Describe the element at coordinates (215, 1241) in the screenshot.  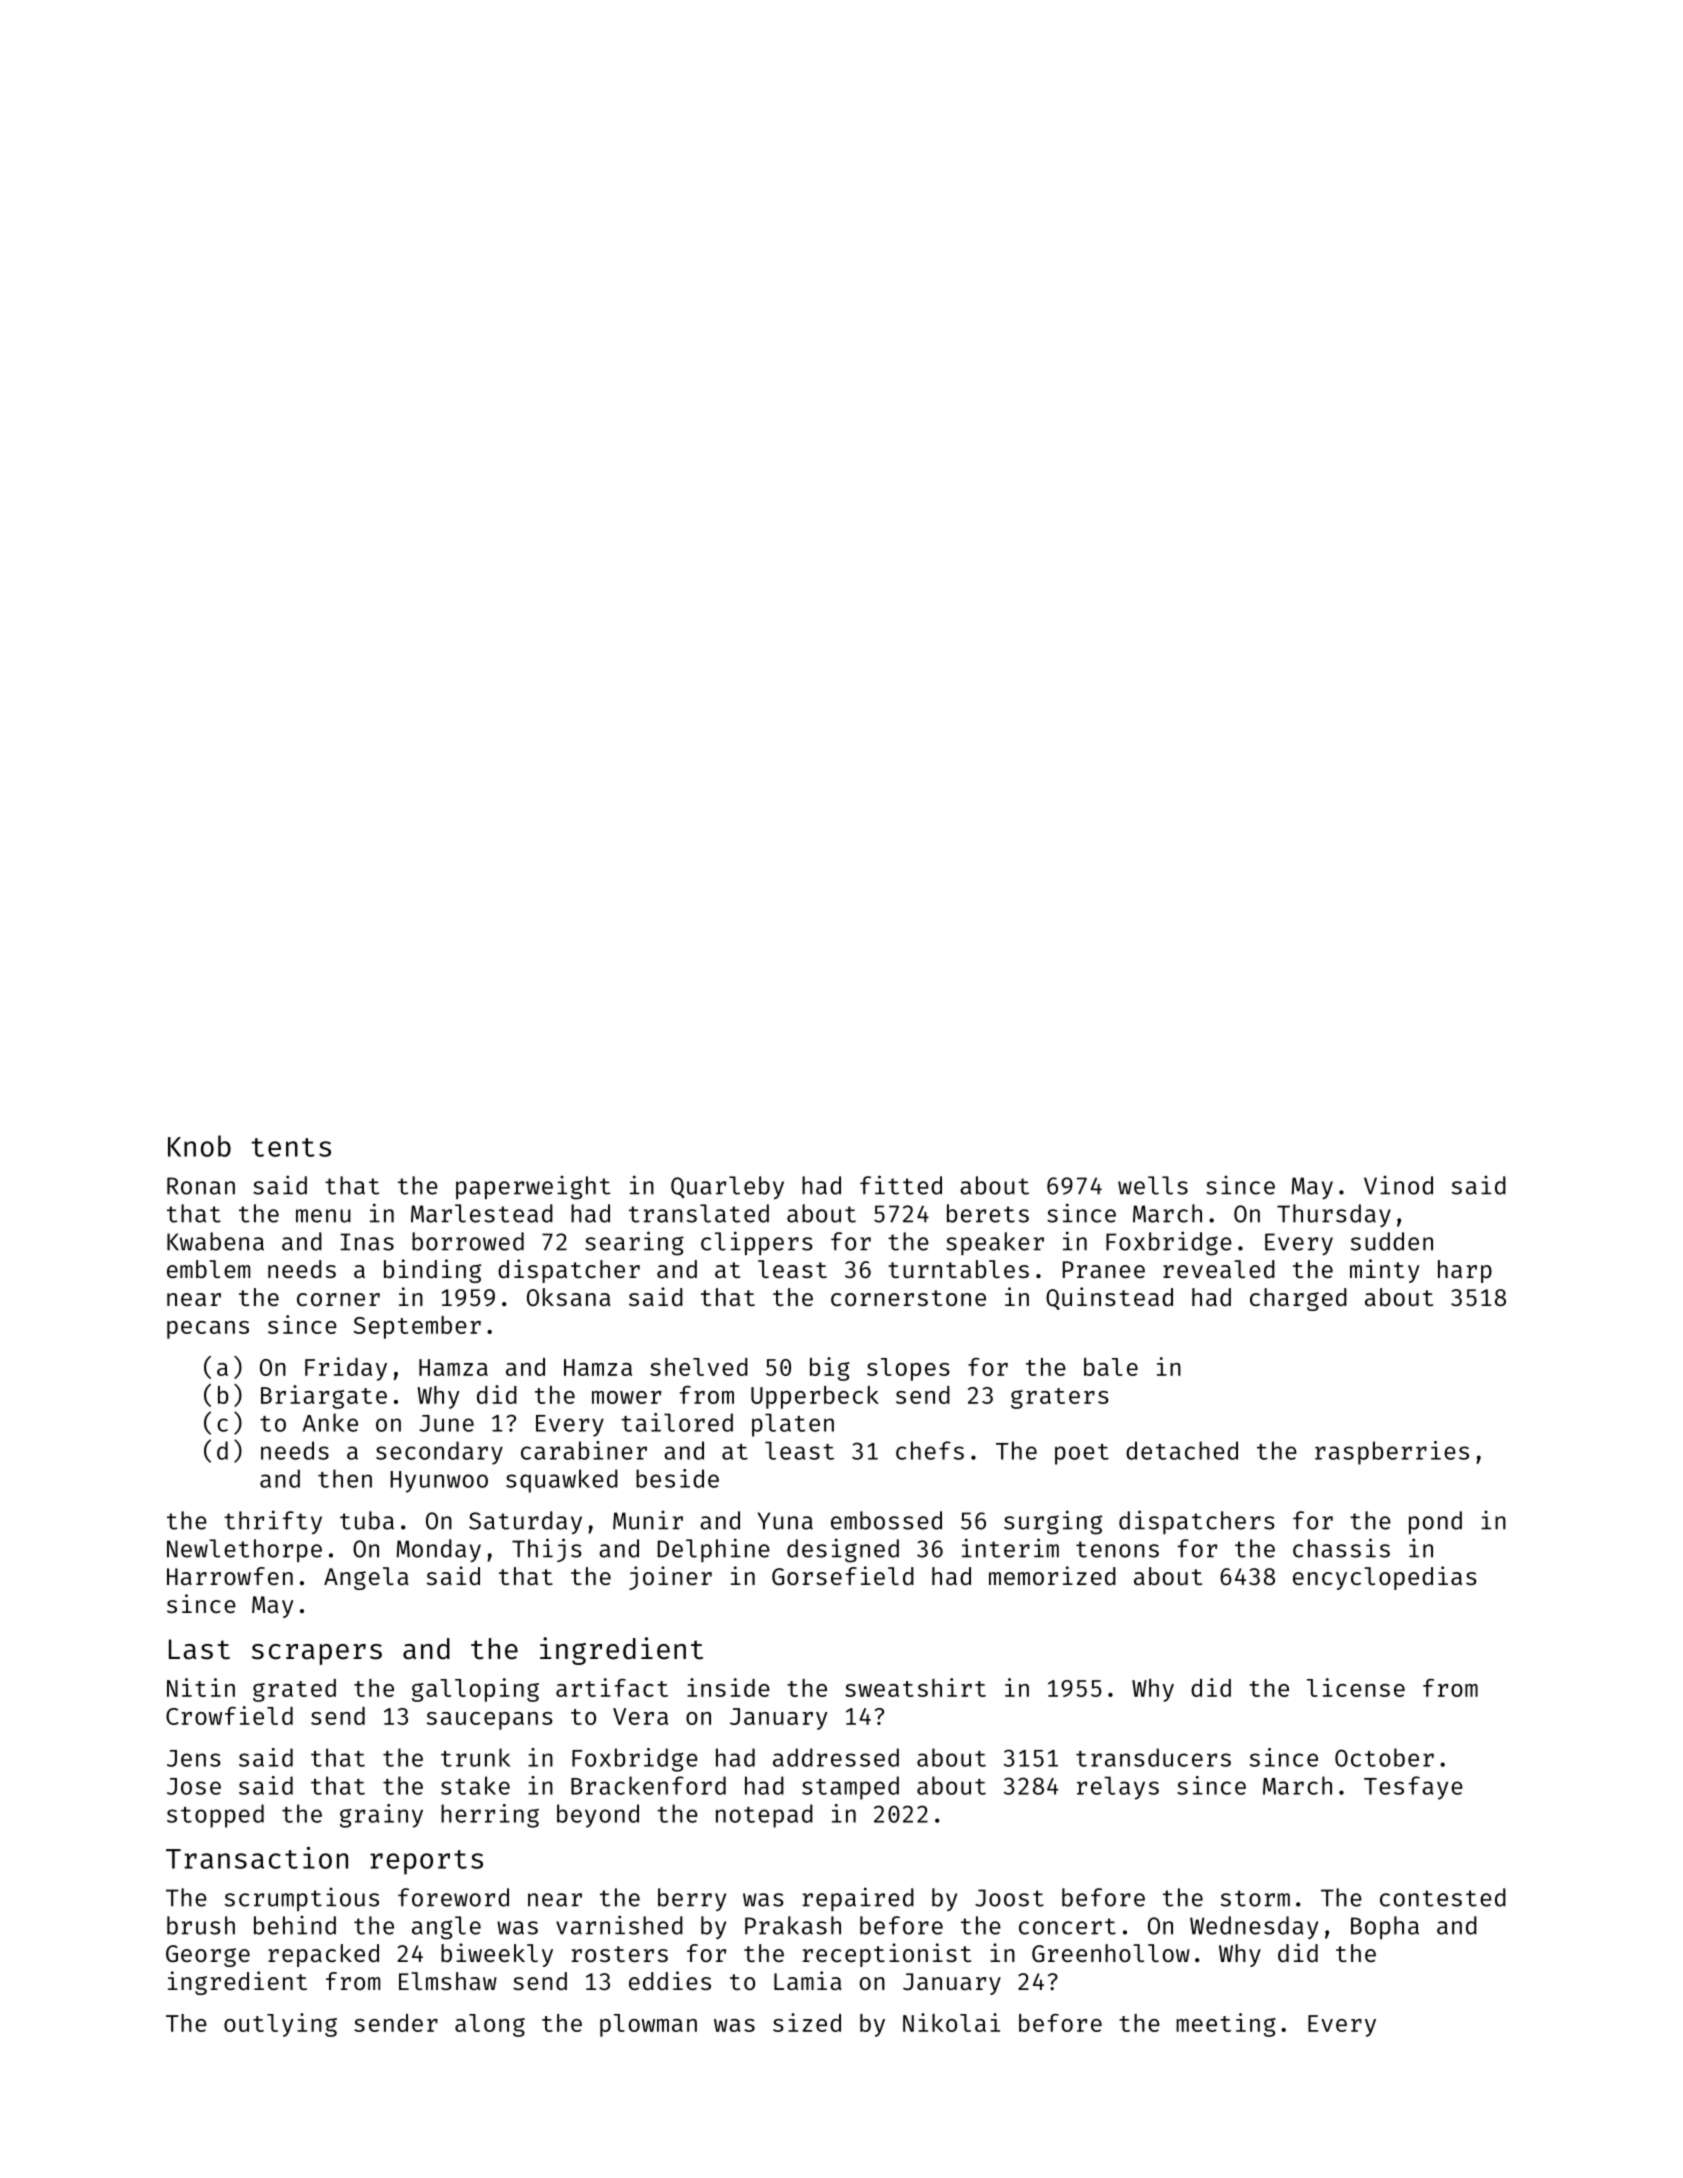
I see `Kwabena` at that location.
